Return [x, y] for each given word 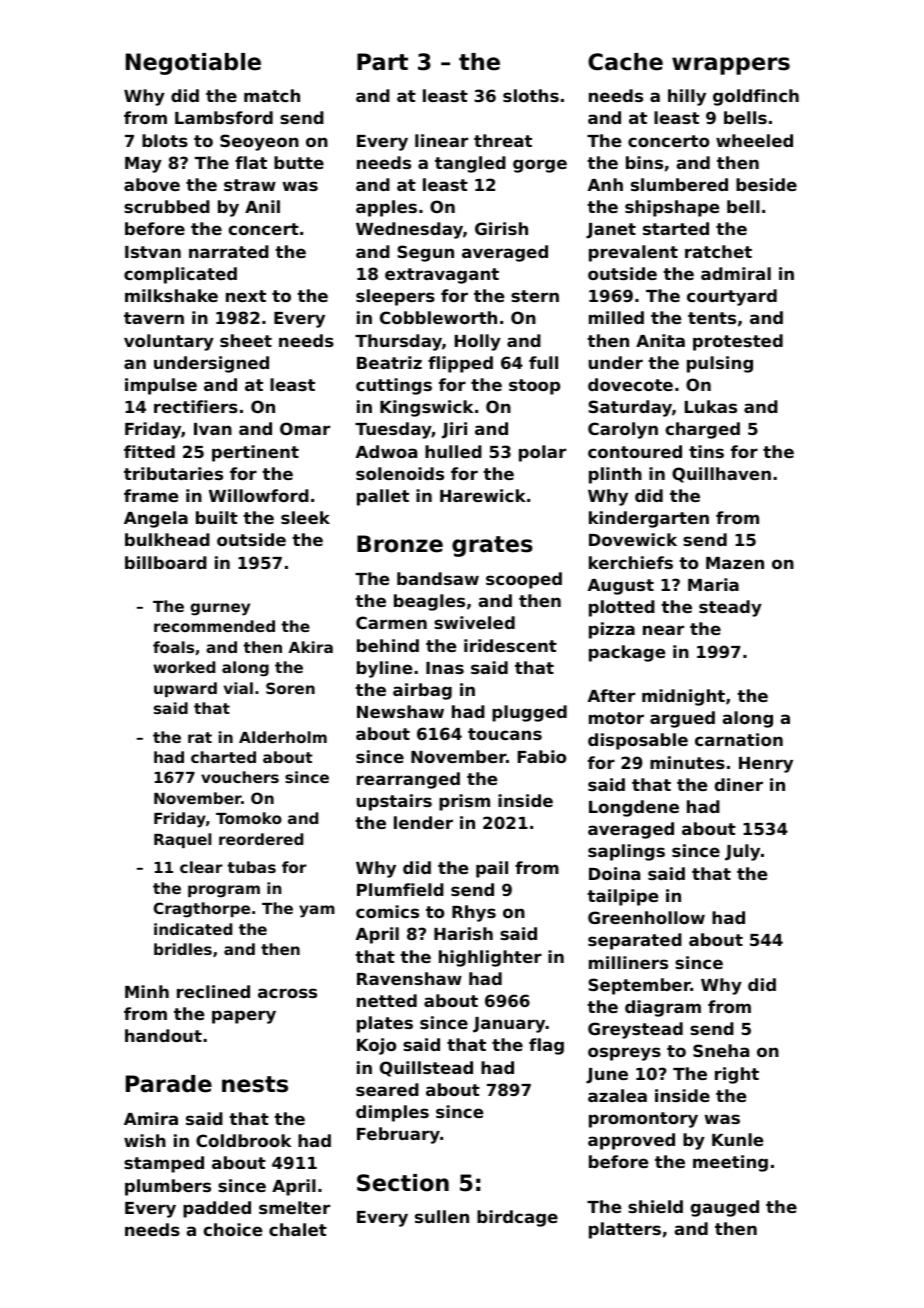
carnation [739, 739]
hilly [687, 97]
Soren [290, 688]
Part [382, 62]
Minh [147, 991]
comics [387, 911]
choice [232, 1229]
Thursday [398, 342]
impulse [161, 386]
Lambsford [224, 117]
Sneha [721, 1050]
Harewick [483, 495]
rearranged [408, 780]
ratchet [718, 251]
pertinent [255, 453]
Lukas [711, 406]
